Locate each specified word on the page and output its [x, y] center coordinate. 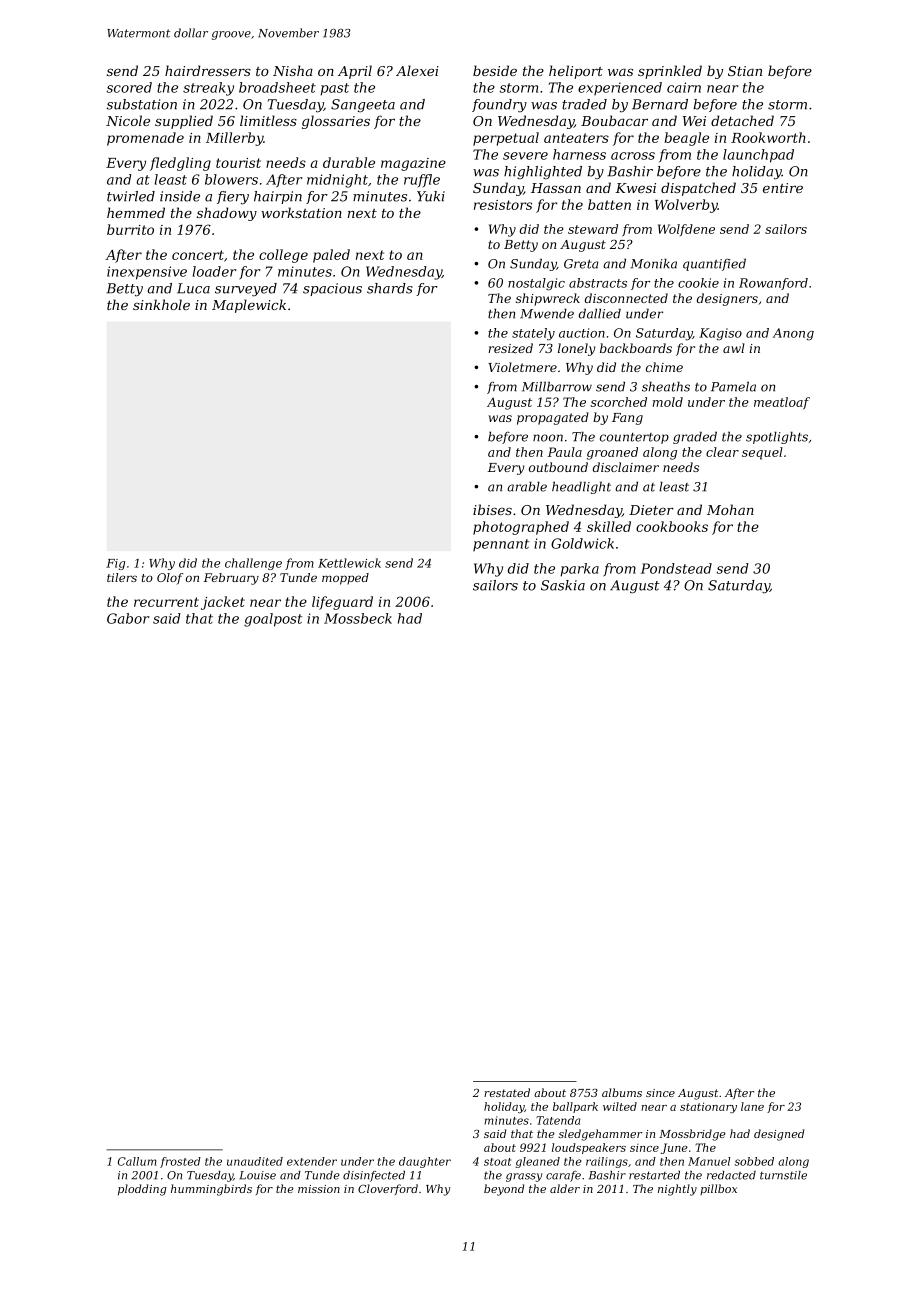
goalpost [273, 620]
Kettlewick [349, 563]
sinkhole [161, 304]
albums [622, 1092]
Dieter [651, 510]
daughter [425, 1162]
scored [129, 87]
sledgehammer [600, 1135]
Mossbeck [358, 618]
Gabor [128, 618]
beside [495, 70]
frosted [180, 1162]
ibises [492, 509]
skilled [609, 526]
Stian [745, 71]
